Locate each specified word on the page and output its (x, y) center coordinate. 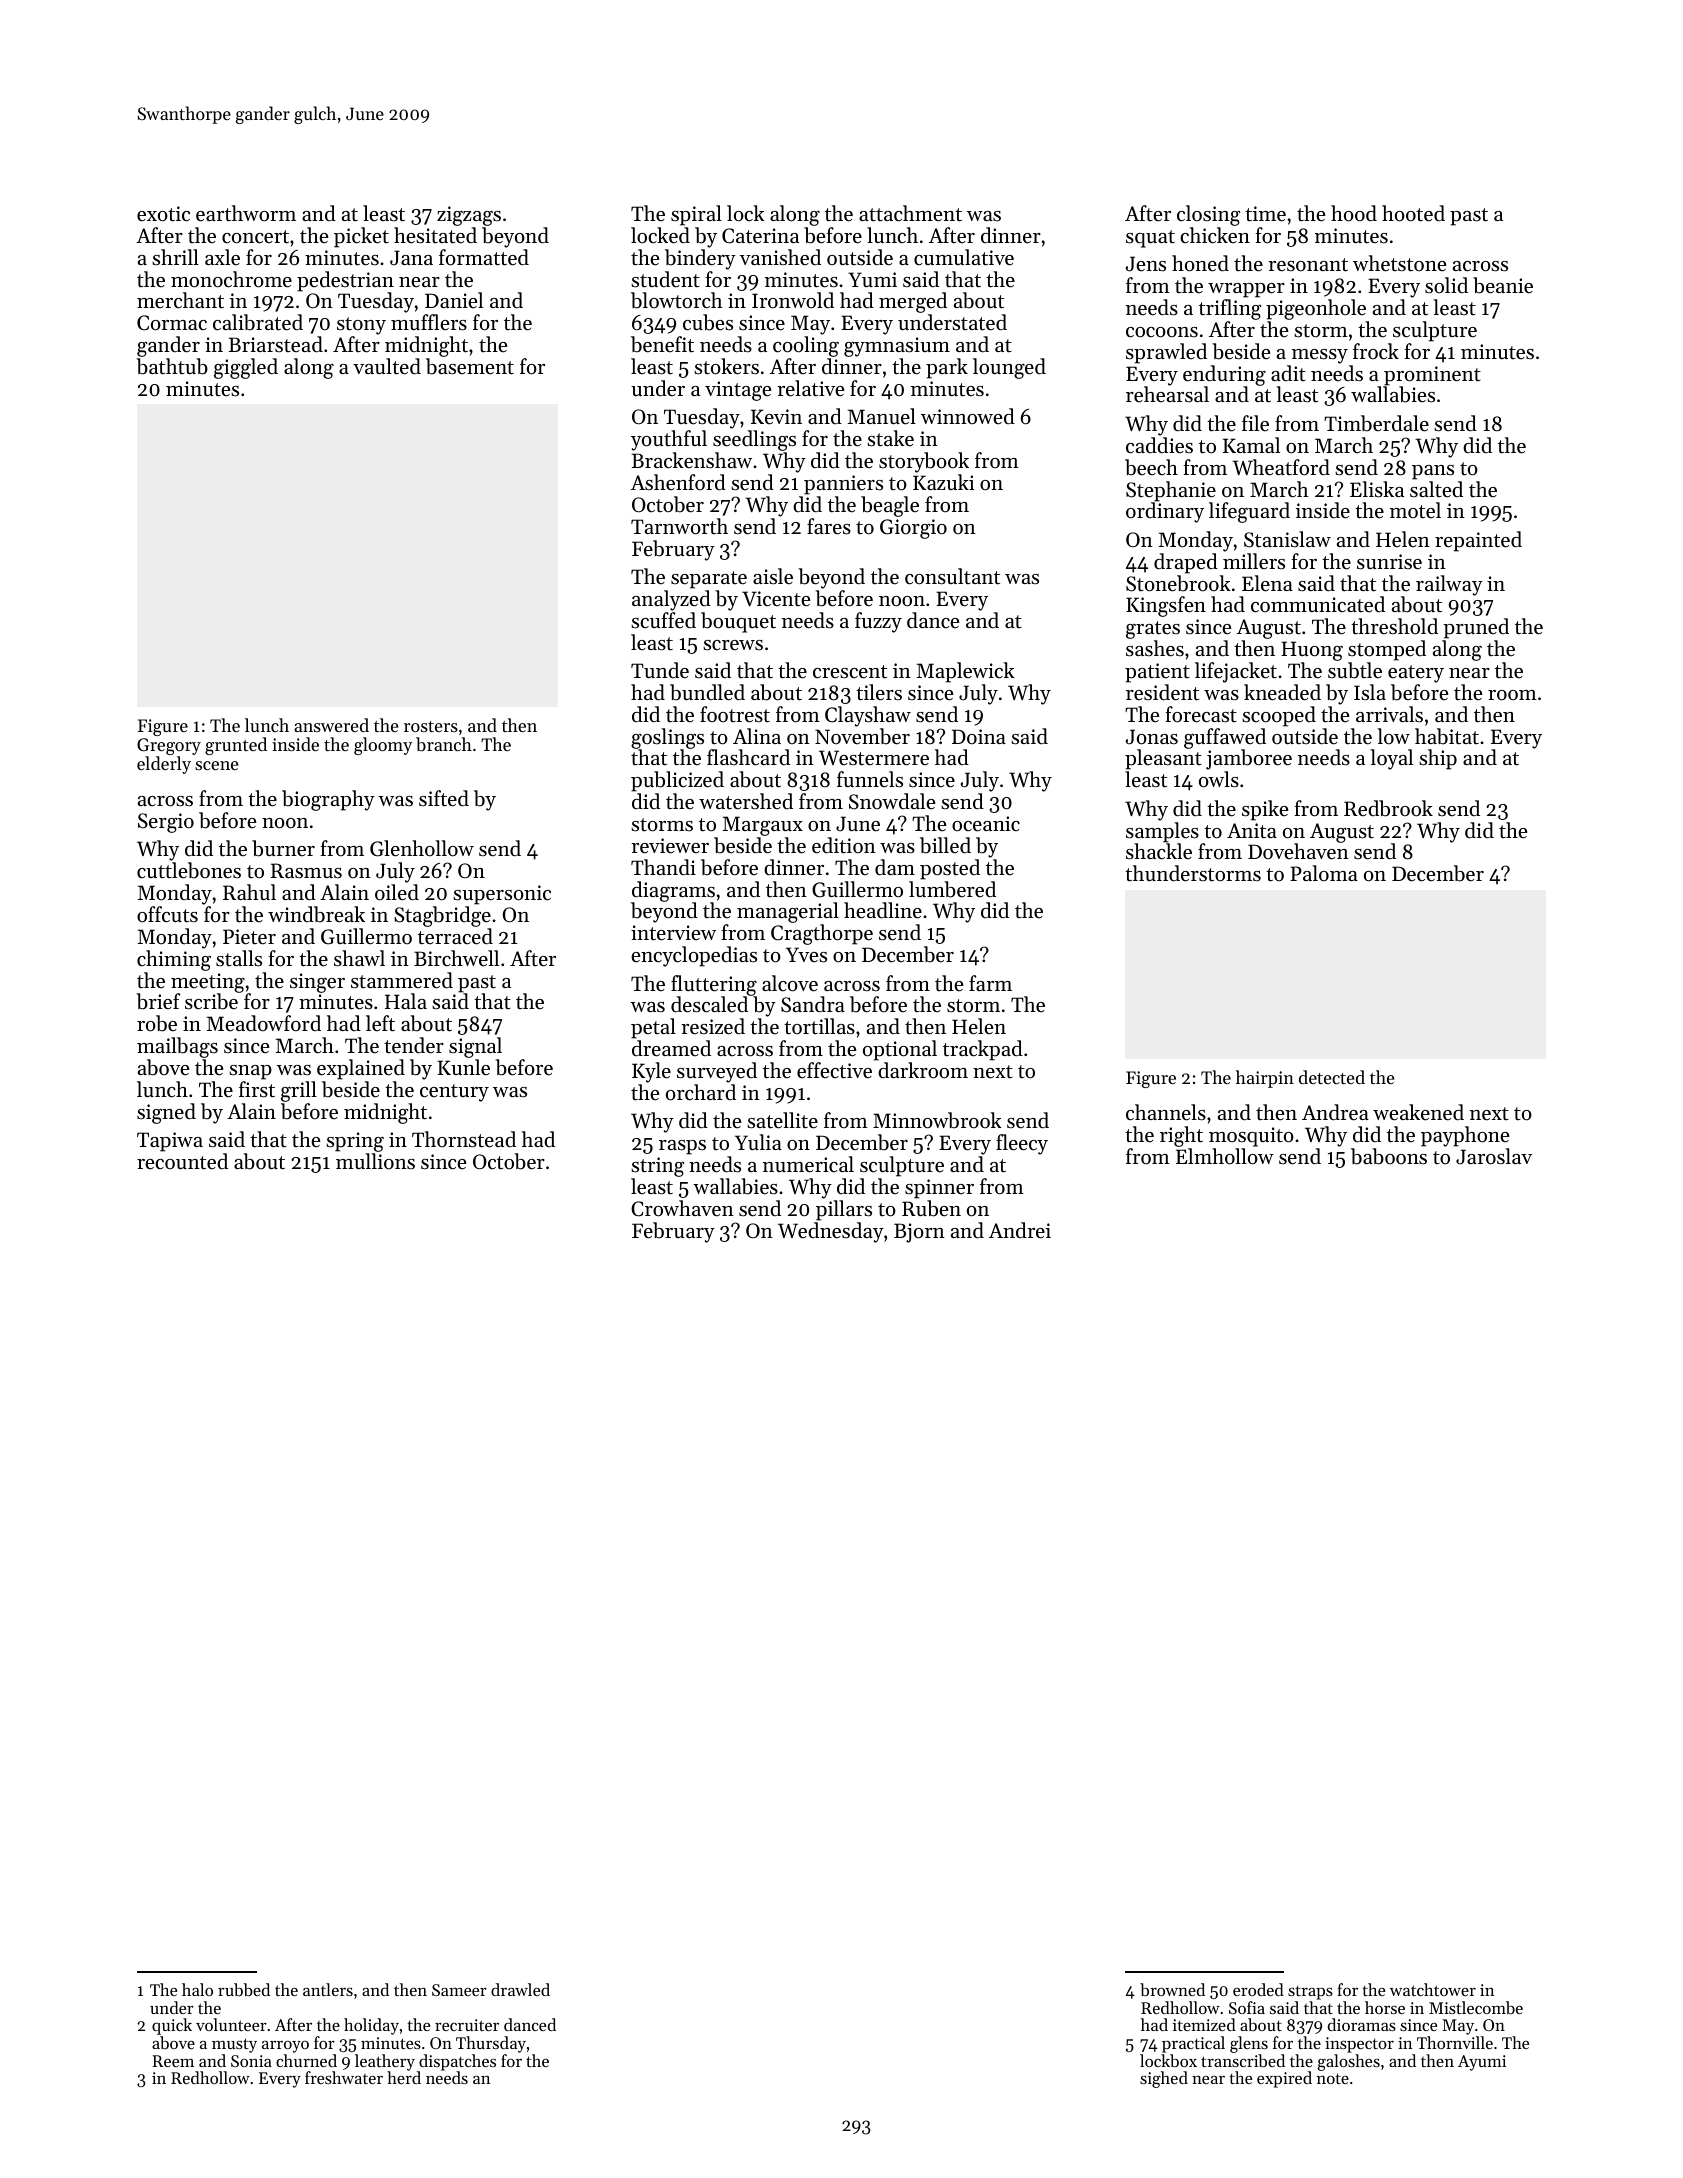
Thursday (491, 2044)
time (1265, 214)
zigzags (469, 216)
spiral (696, 215)
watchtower (1433, 1989)
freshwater (344, 2077)
